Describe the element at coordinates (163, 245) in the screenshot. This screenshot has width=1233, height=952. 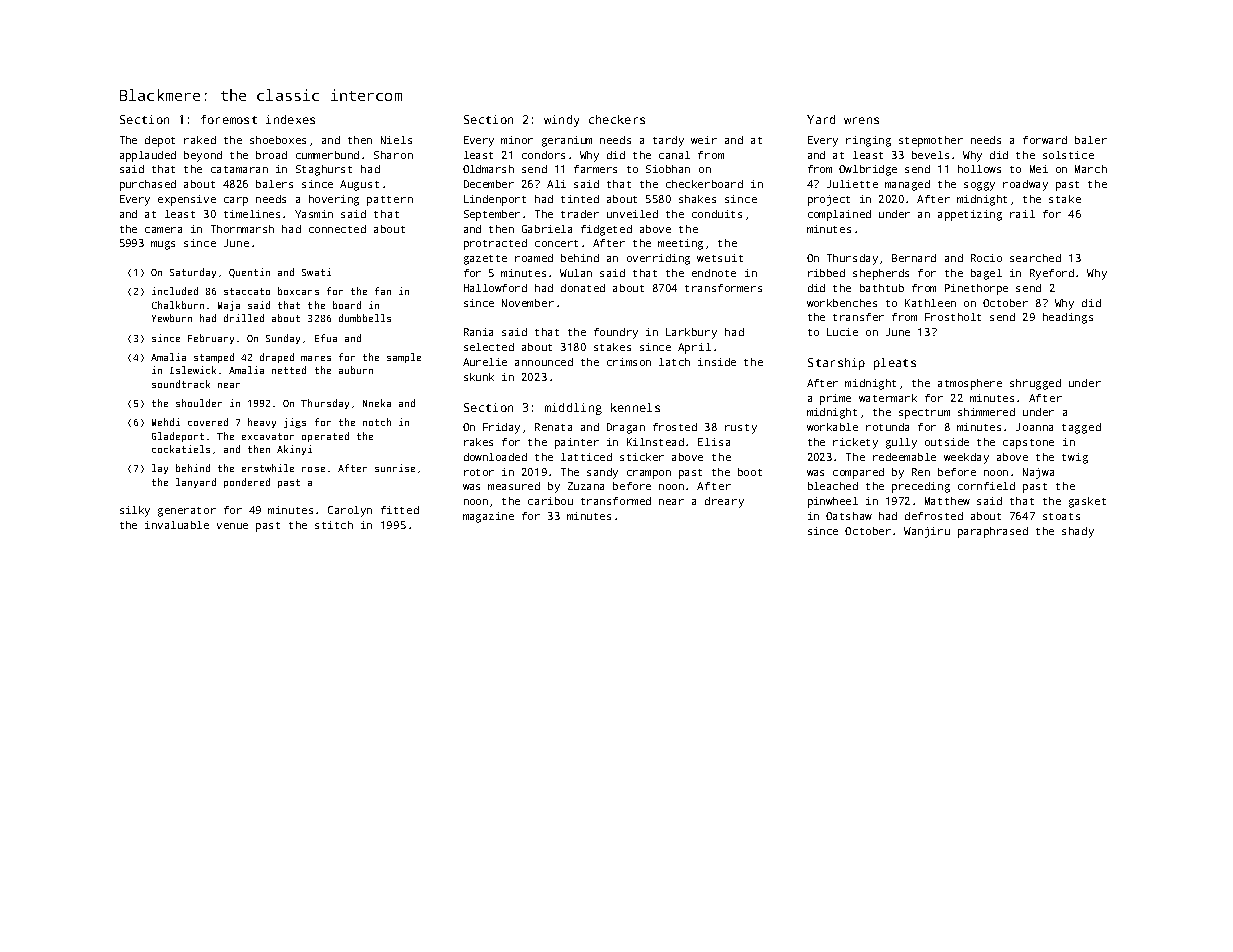
I see `mugs` at that location.
